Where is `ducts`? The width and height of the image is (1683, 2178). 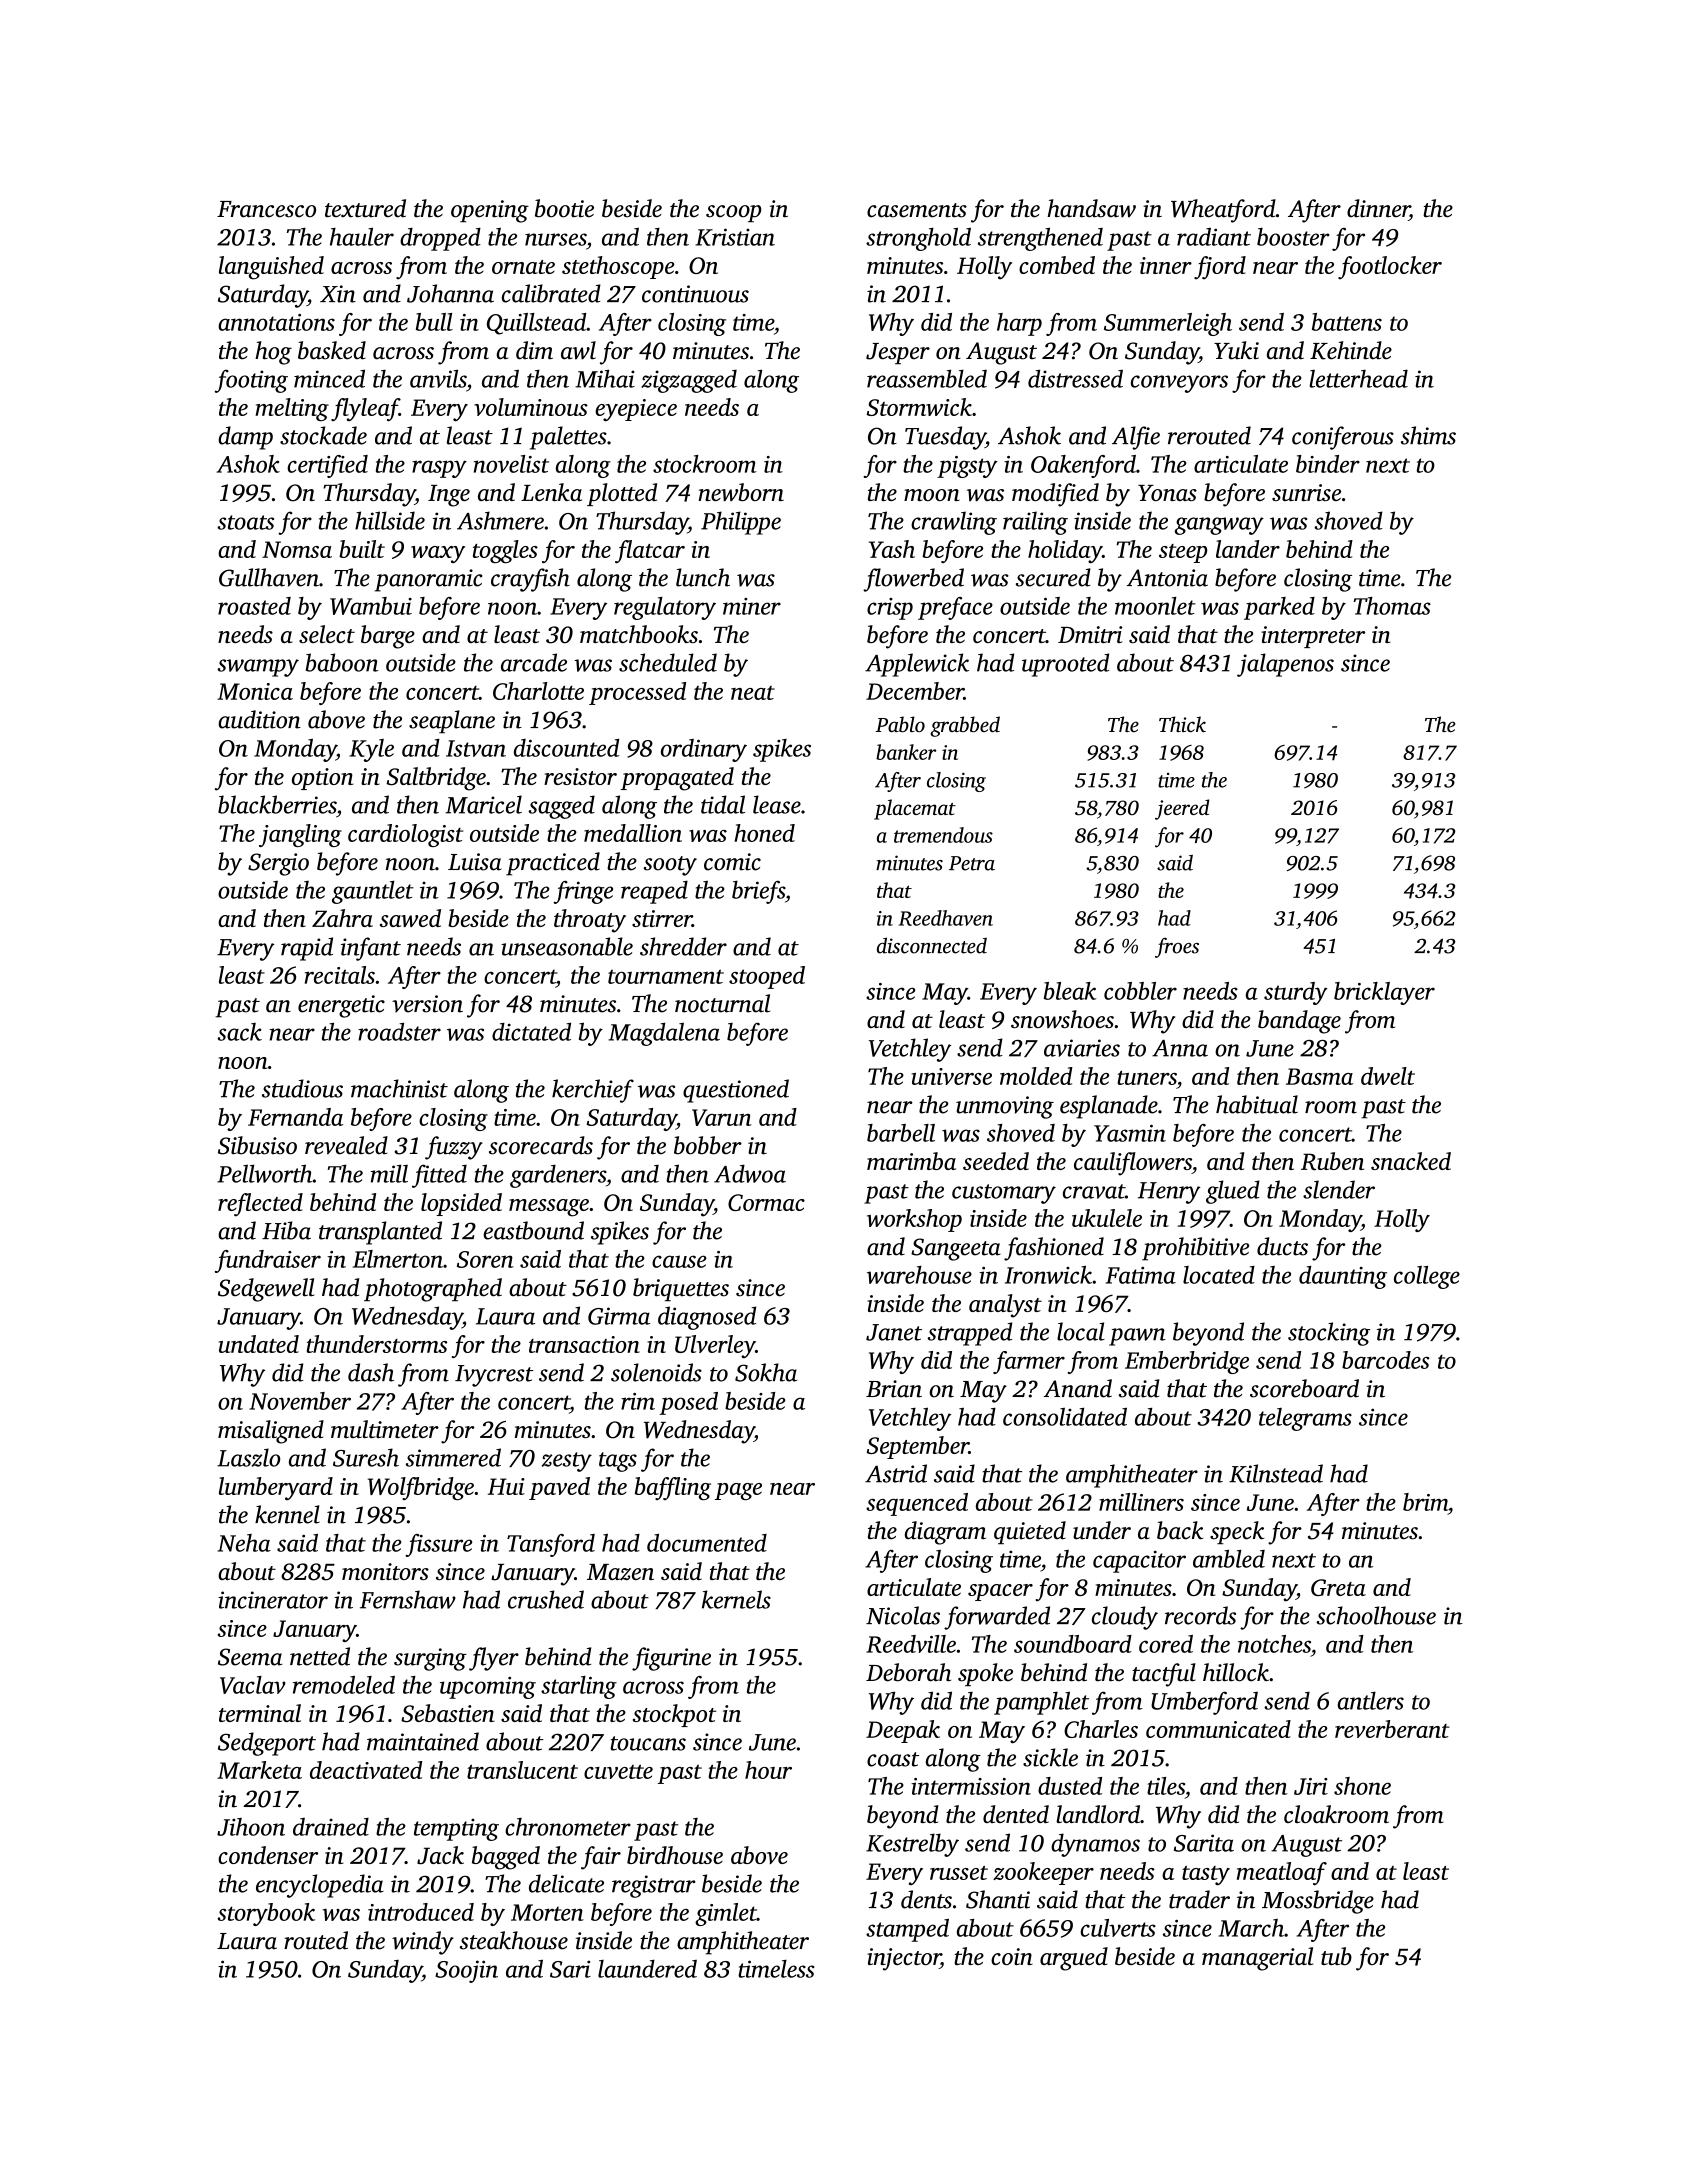 ducts is located at coordinates (1282, 1246).
